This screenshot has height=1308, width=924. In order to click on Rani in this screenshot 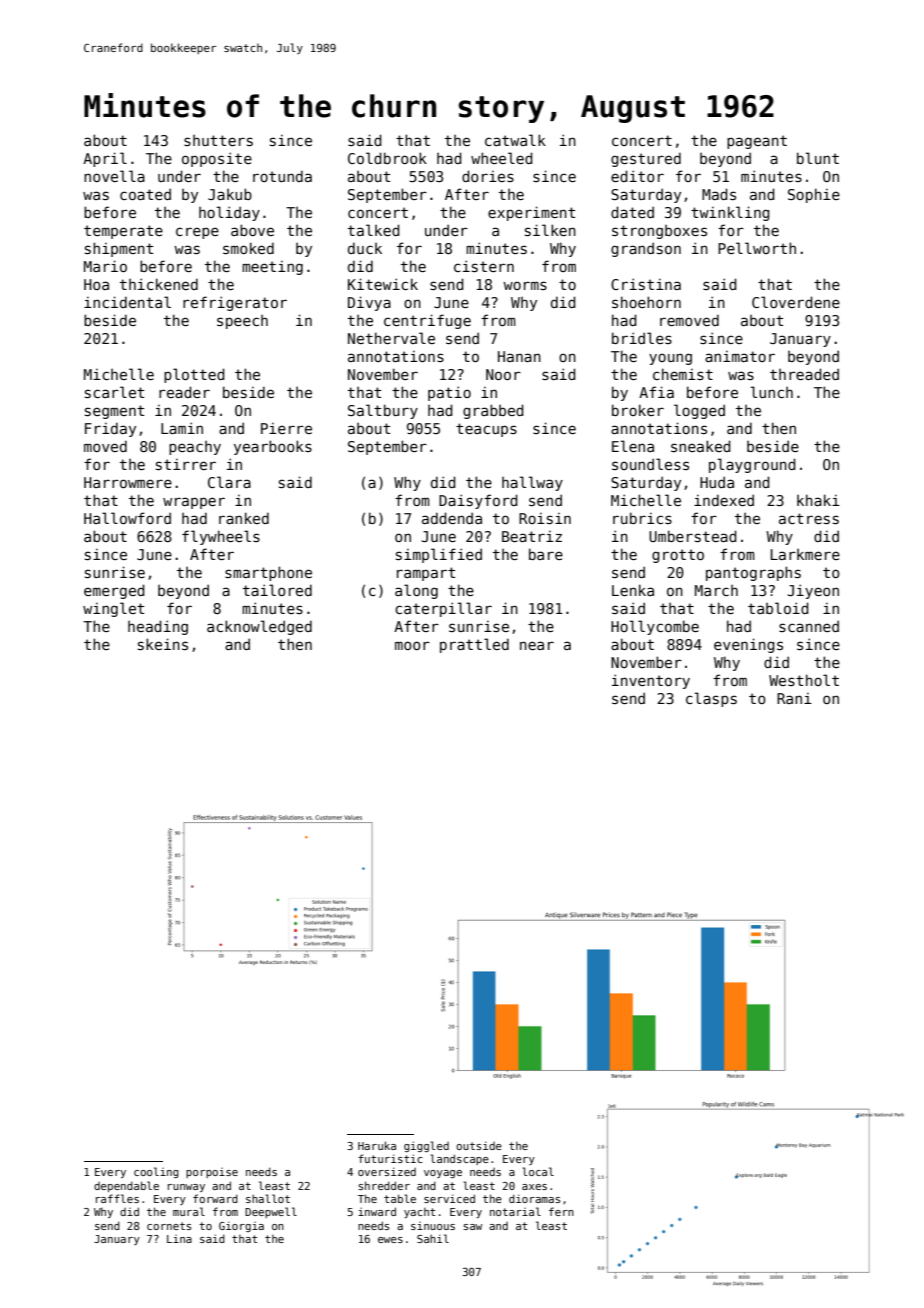, I will do `click(794, 698)`.
